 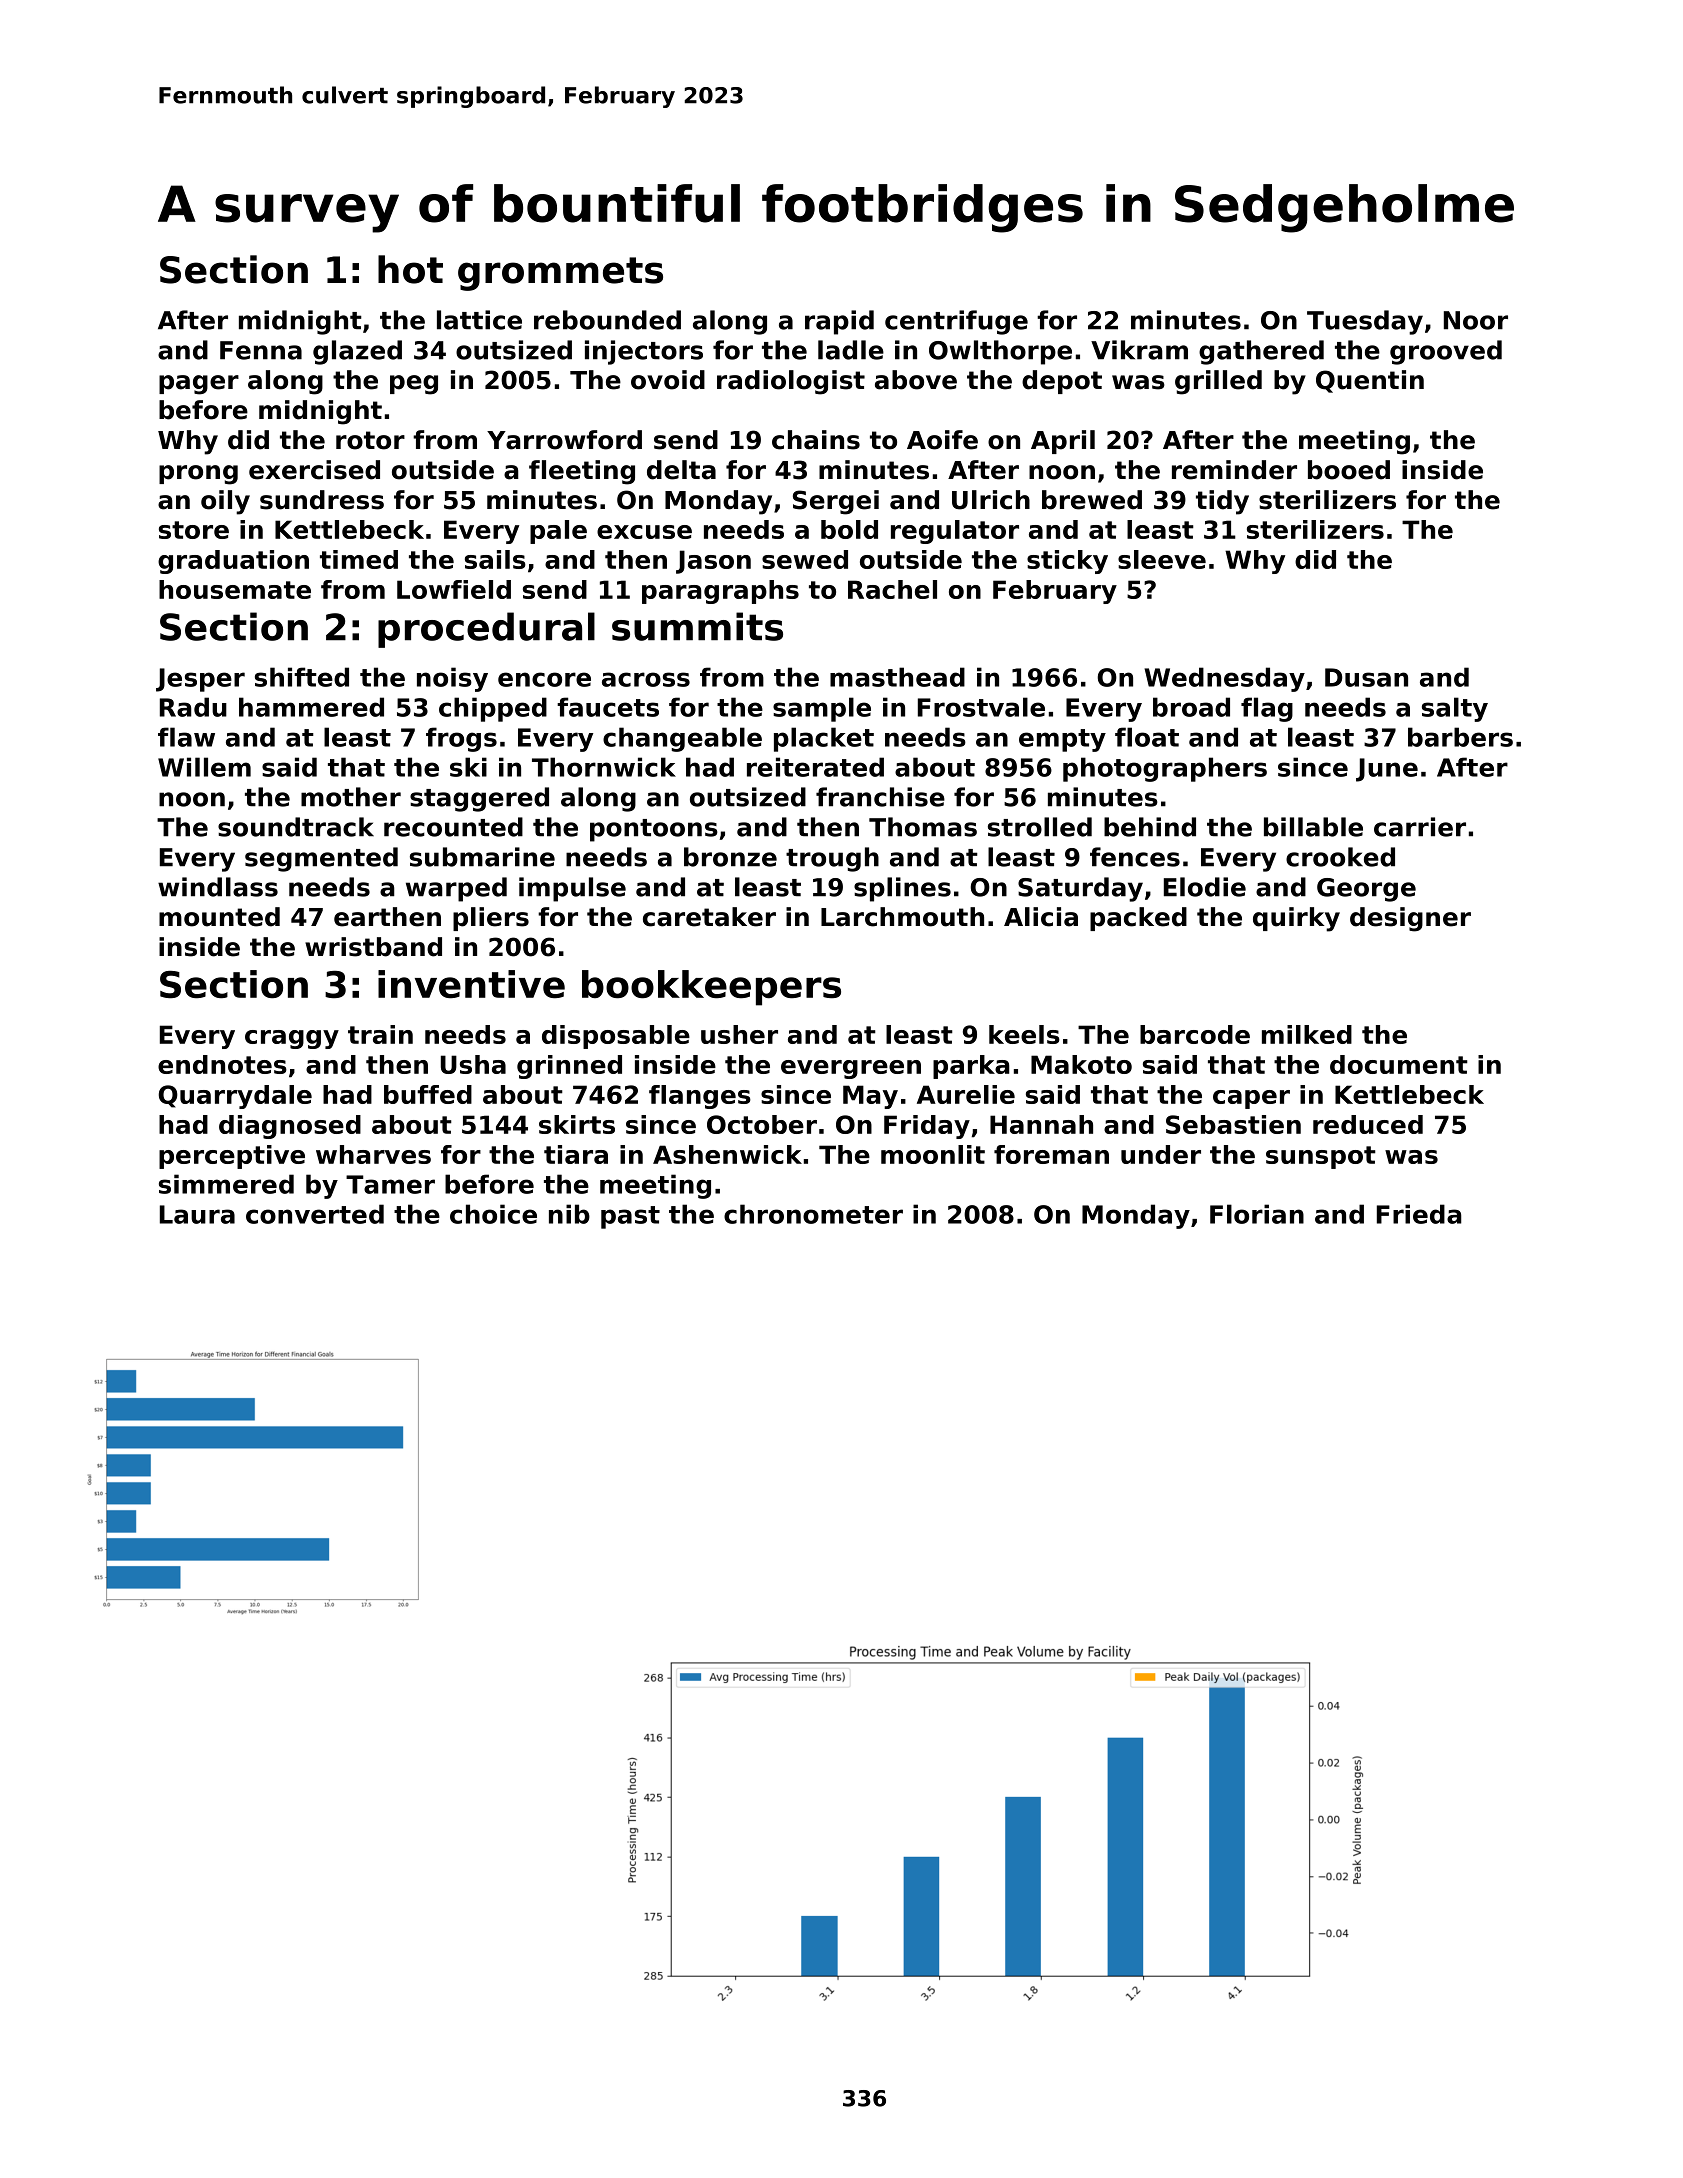 What do you see at coordinates (1024, 1034) in the screenshot?
I see `keels` at bounding box center [1024, 1034].
